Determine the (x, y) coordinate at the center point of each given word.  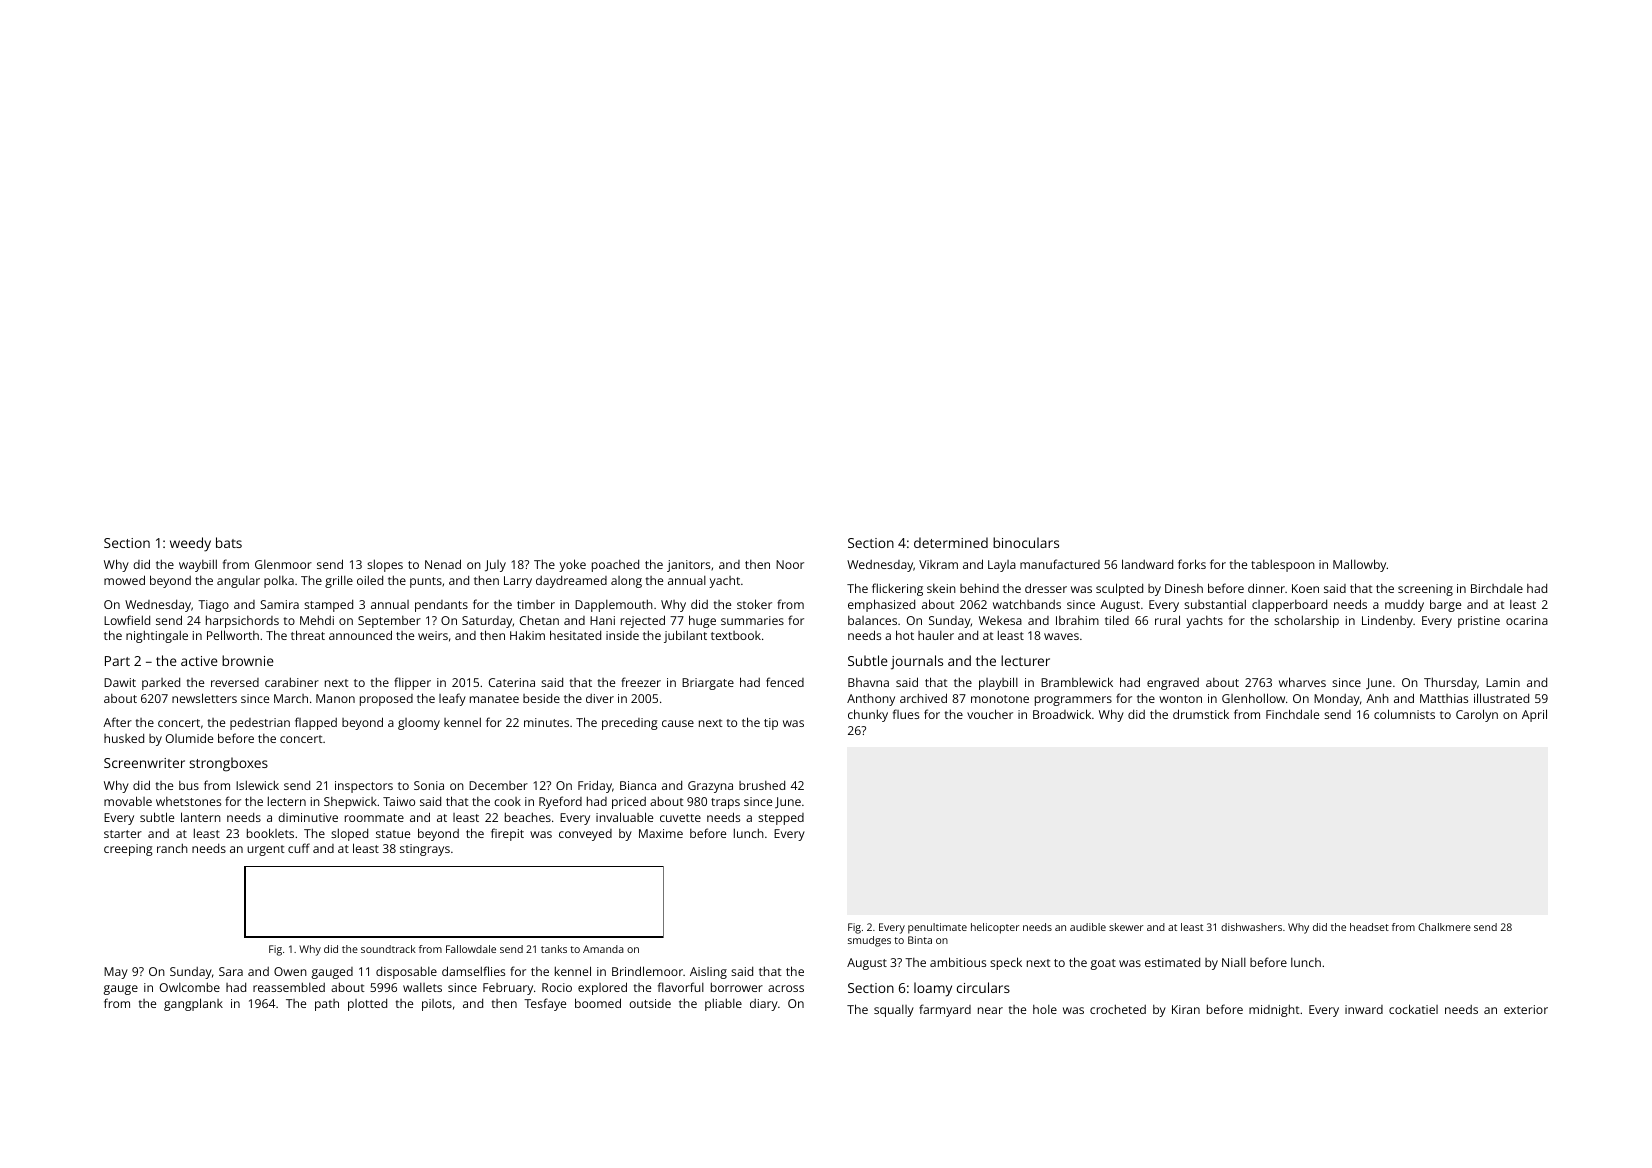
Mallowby (1360, 565)
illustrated (1501, 698)
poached (615, 565)
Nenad (443, 564)
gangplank (193, 1004)
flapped (316, 723)
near (990, 1010)
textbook (736, 635)
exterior (1526, 1009)
